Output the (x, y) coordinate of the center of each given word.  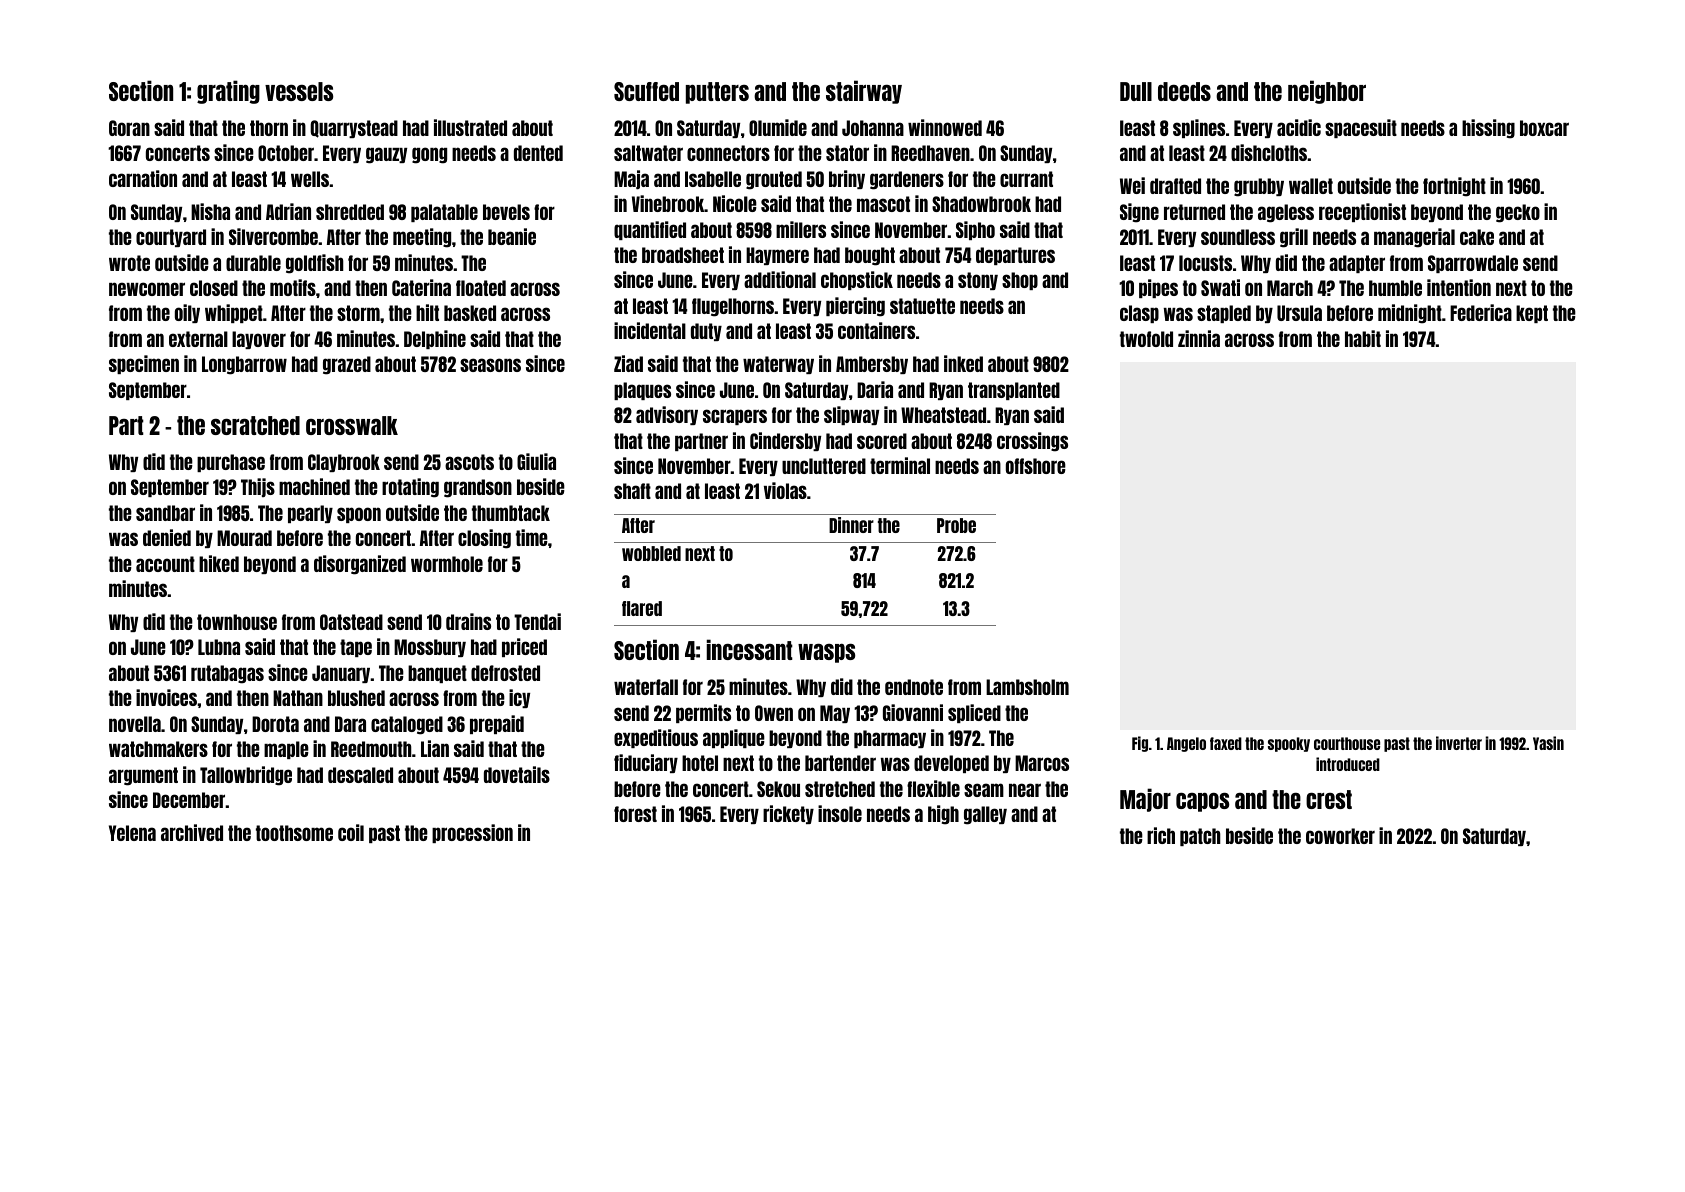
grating (228, 92)
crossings (1032, 442)
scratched (255, 425)
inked (963, 363)
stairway (864, 92)
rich (1161, 835)
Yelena (132, 833)
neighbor (1327, 92)
